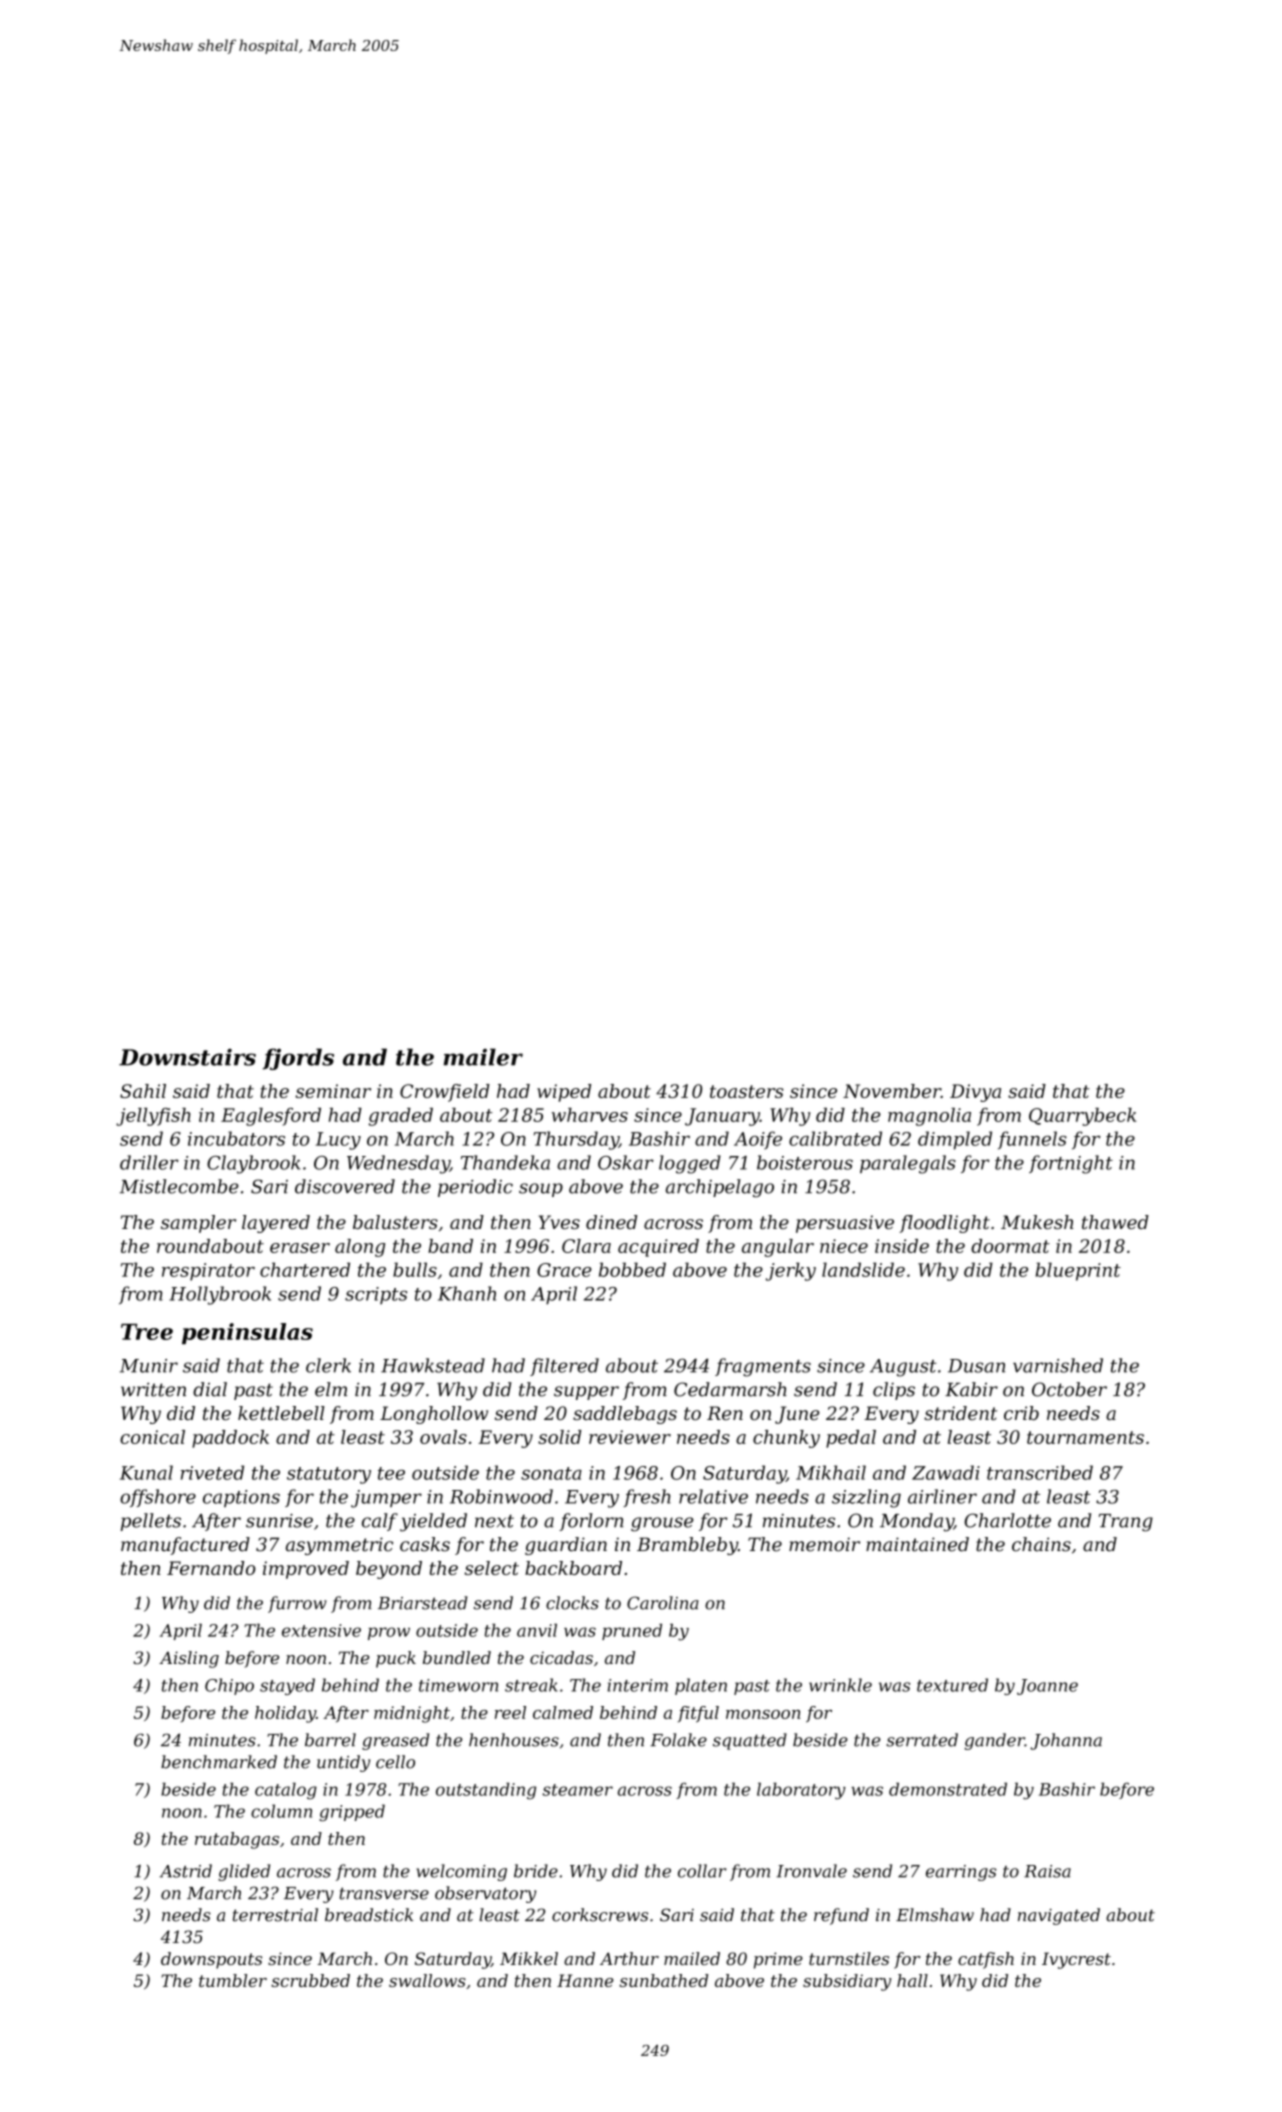 The image size is (1282, 2112). What do you see at coordinates (233, 1980) in the document?
I see `tumbler` at bounding box center [233, 1980].
